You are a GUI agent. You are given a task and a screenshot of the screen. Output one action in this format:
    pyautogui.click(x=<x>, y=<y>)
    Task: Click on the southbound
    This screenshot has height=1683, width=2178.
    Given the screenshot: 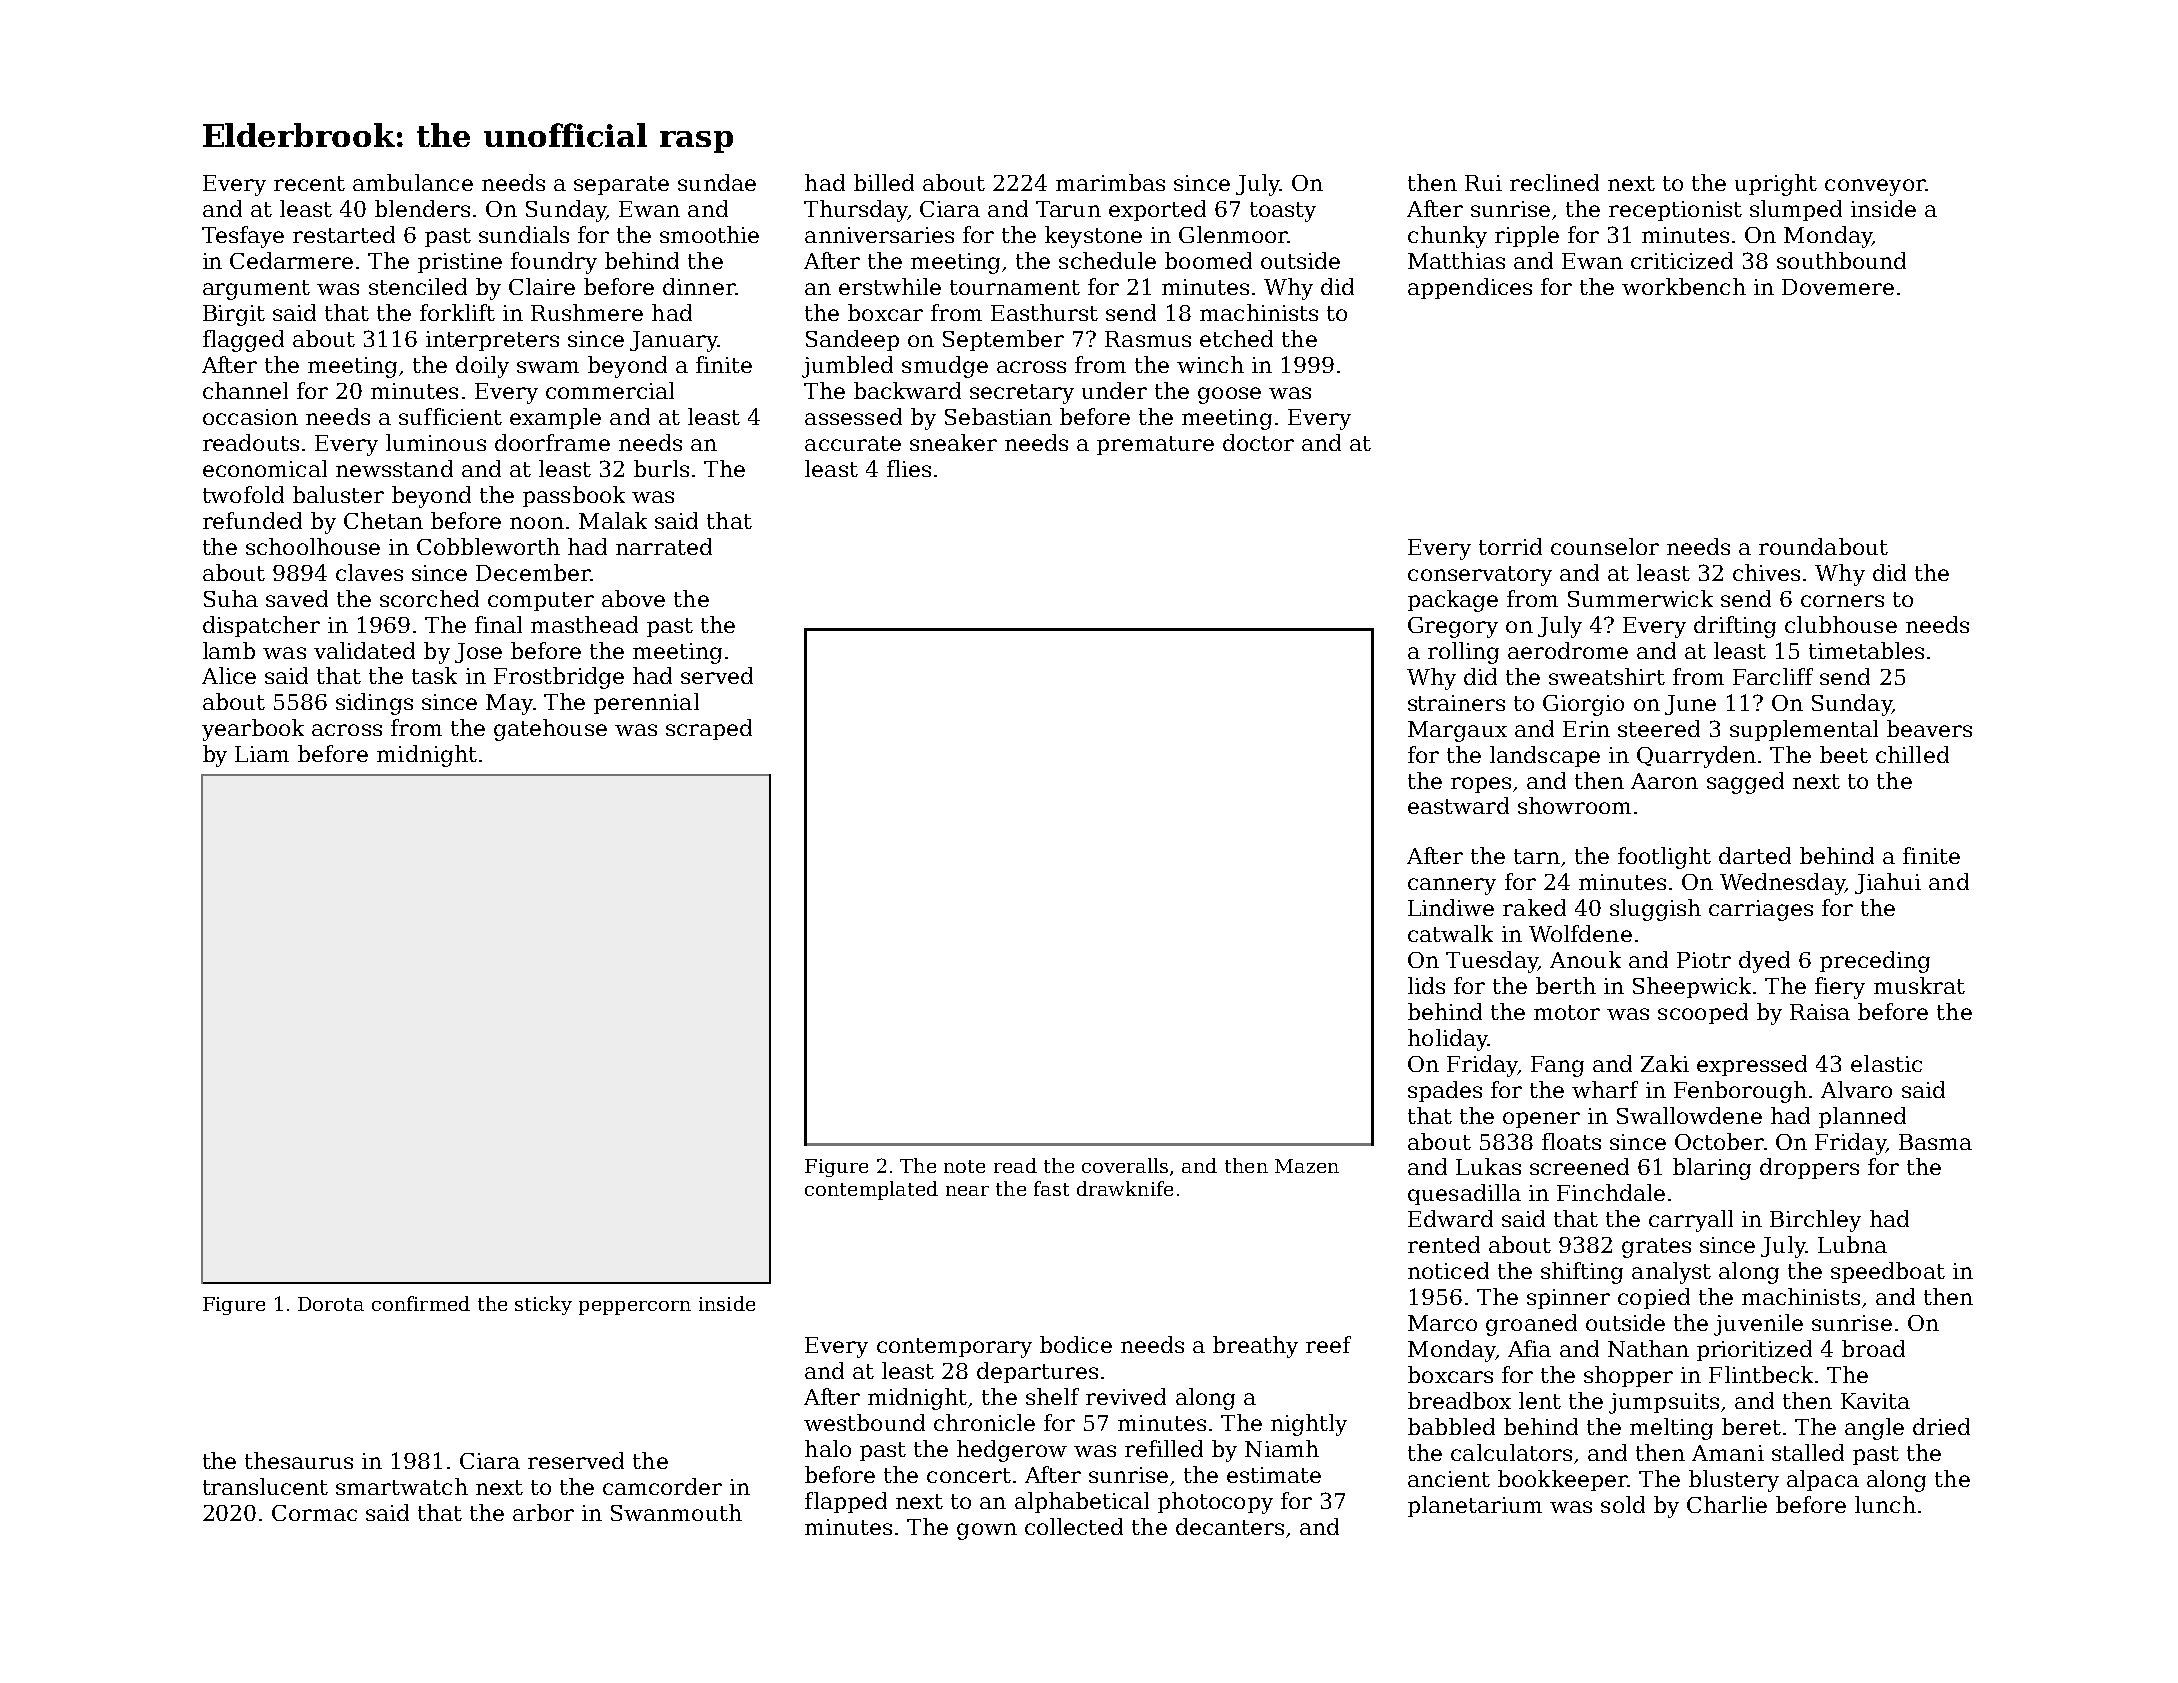 What is the action you would take?
    pyautogui.click(x=1841, y=260)
